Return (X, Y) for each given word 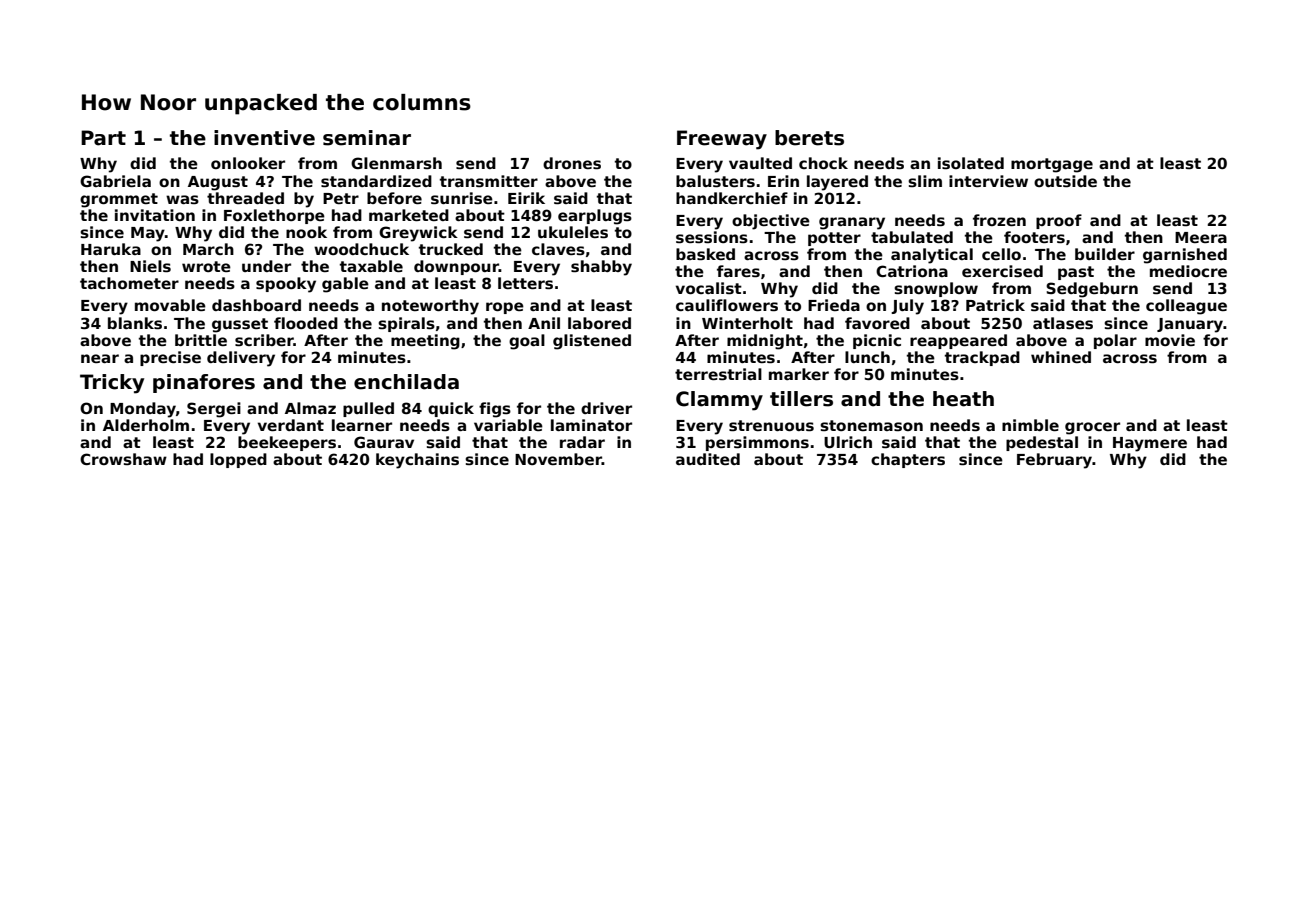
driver (606, 408)
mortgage (1052, 165)
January (1190, 325)
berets (809, 138)
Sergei (214, 410)
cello (1001, 254)
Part (103, 138)
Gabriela (115, 181)
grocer (1092, 428)
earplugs (595, 217)
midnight (765, 342)
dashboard (256, 305)
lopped (238, 460)
